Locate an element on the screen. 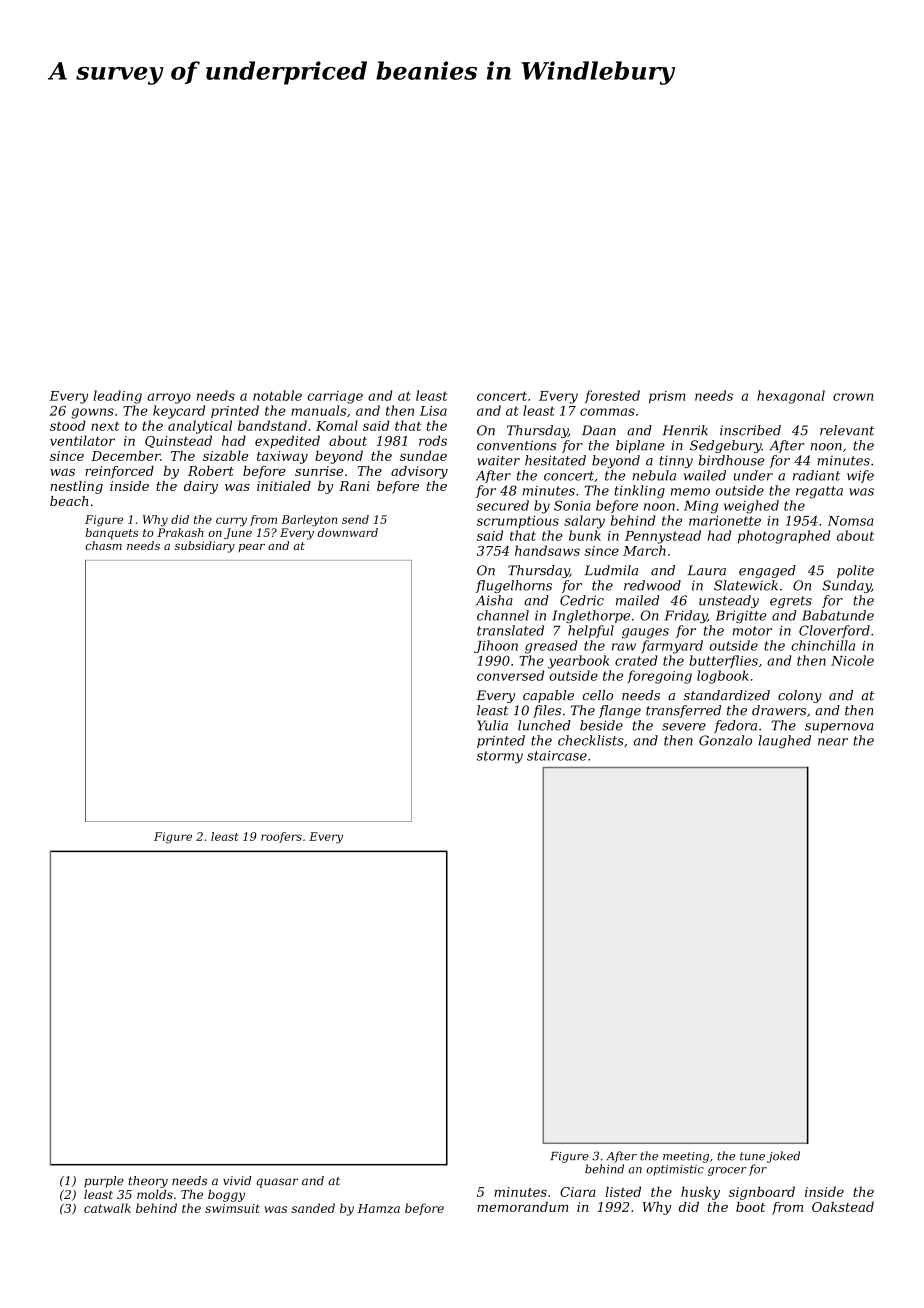 The height and width of the screenshot is (1308, 924). listed is located at coordinates (623, 1191).
